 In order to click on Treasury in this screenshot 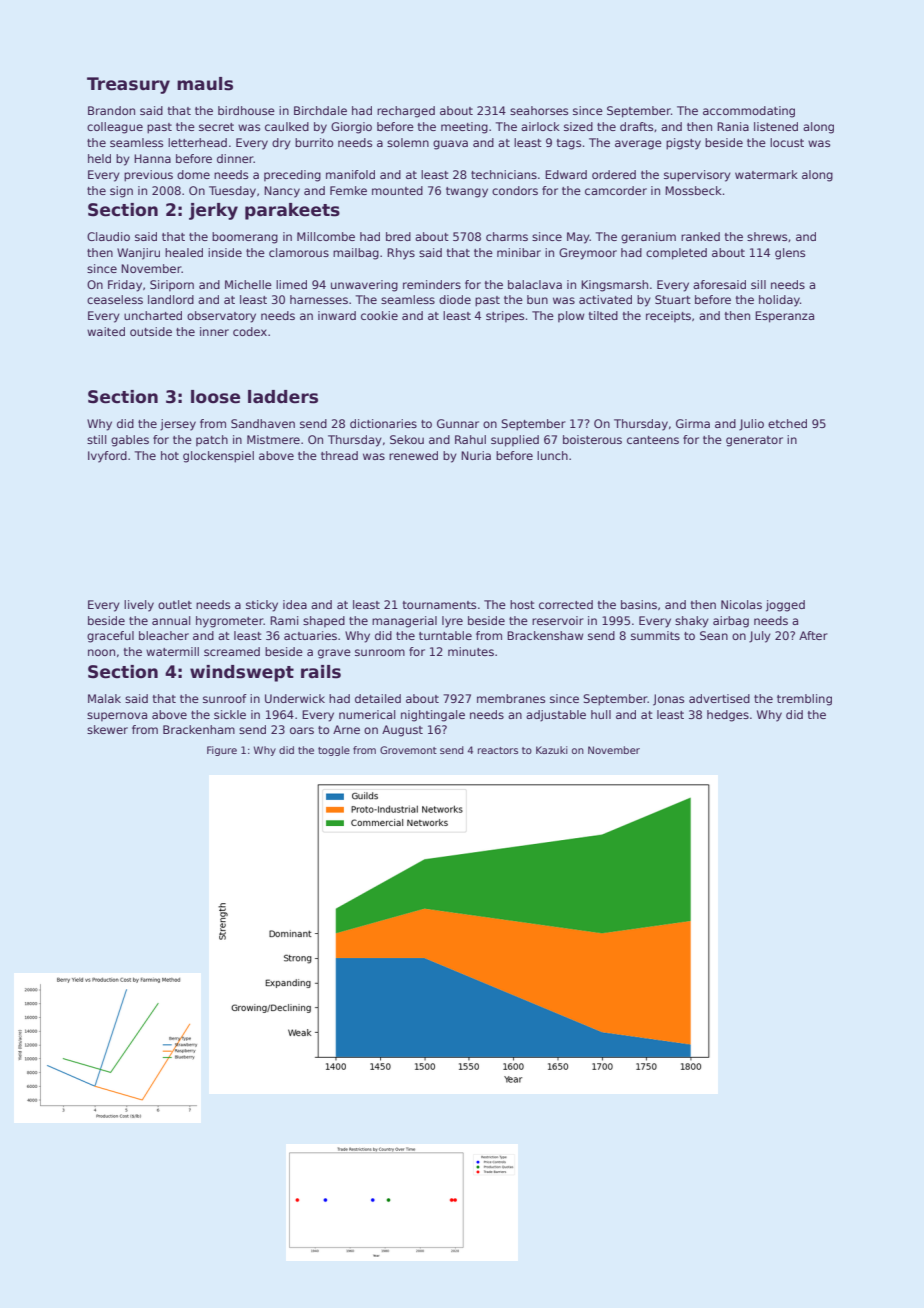, I will do `click(128, 85)`.
